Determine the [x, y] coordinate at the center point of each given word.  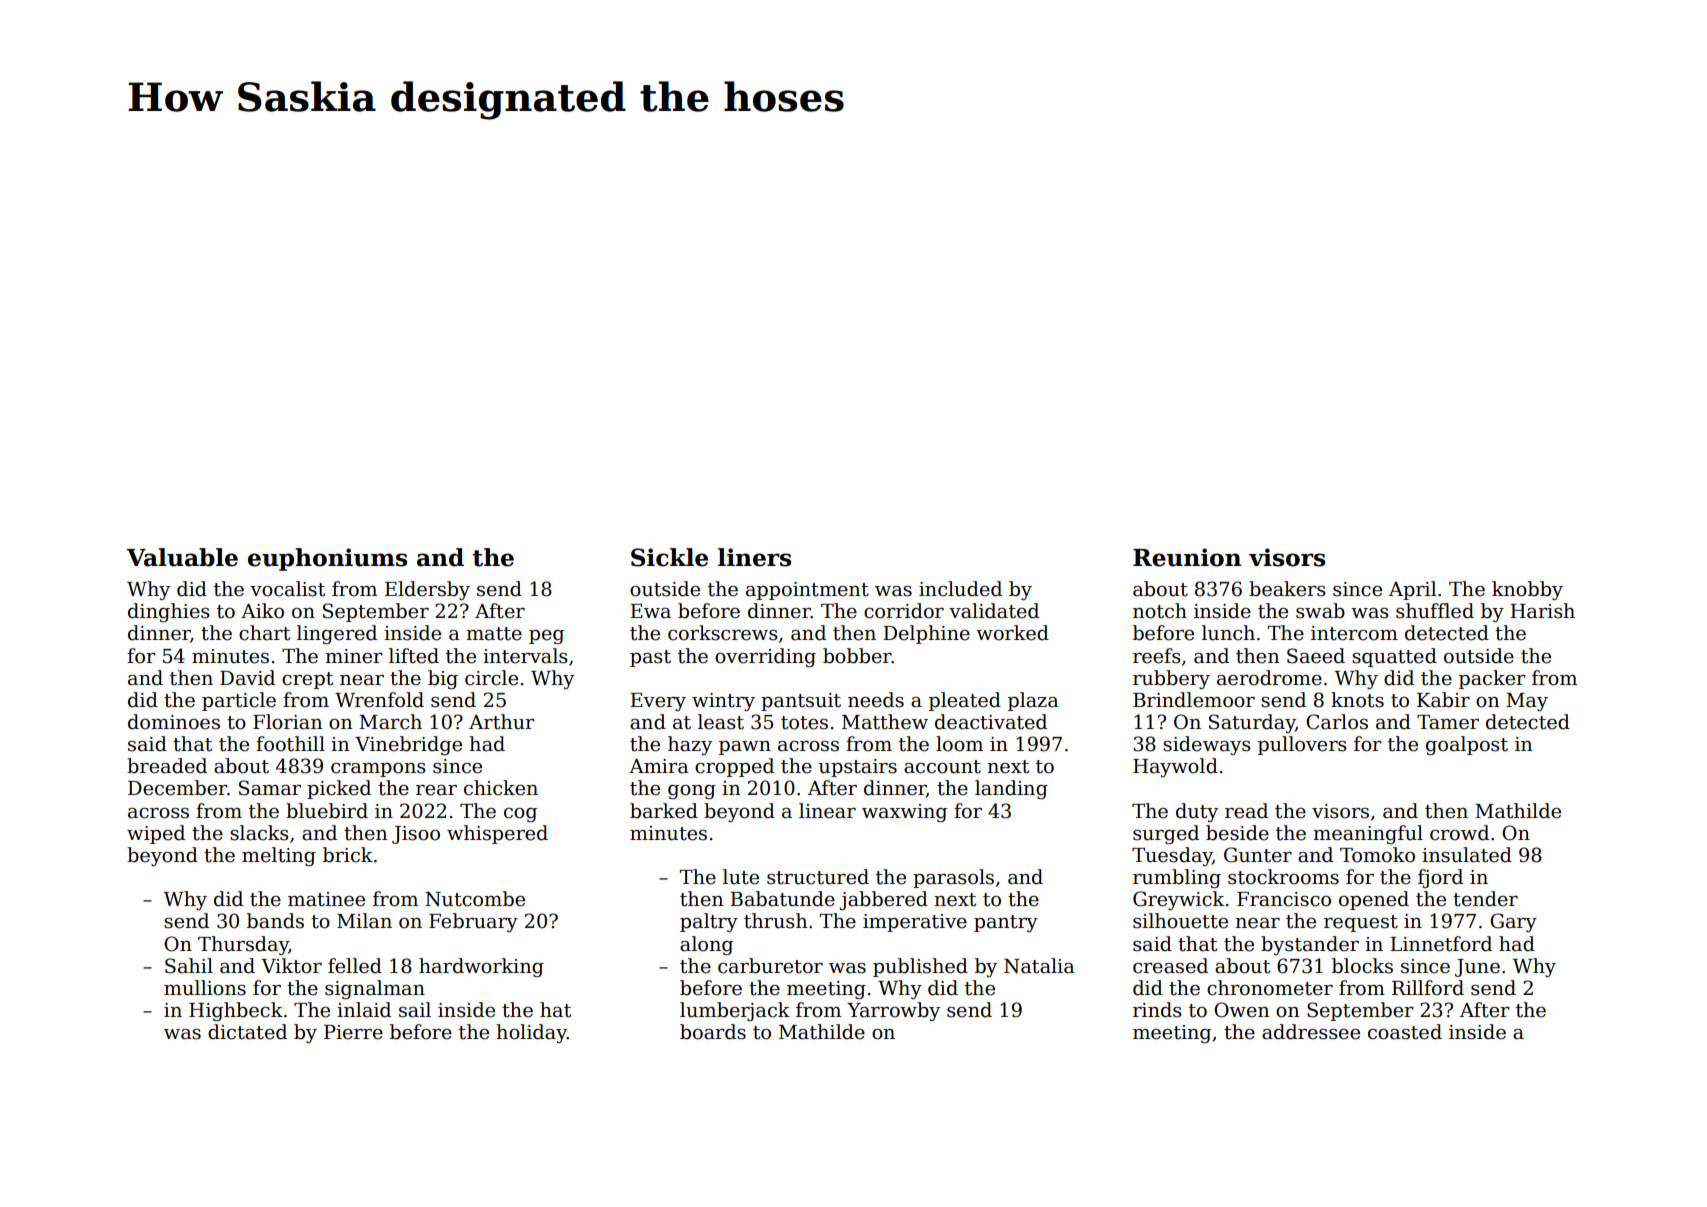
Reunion [1187, 557]
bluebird [327, 811]
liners [754, 557]
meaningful [1368, 834]
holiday [531, 1033]
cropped [734, 767]
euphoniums [327, 559]
